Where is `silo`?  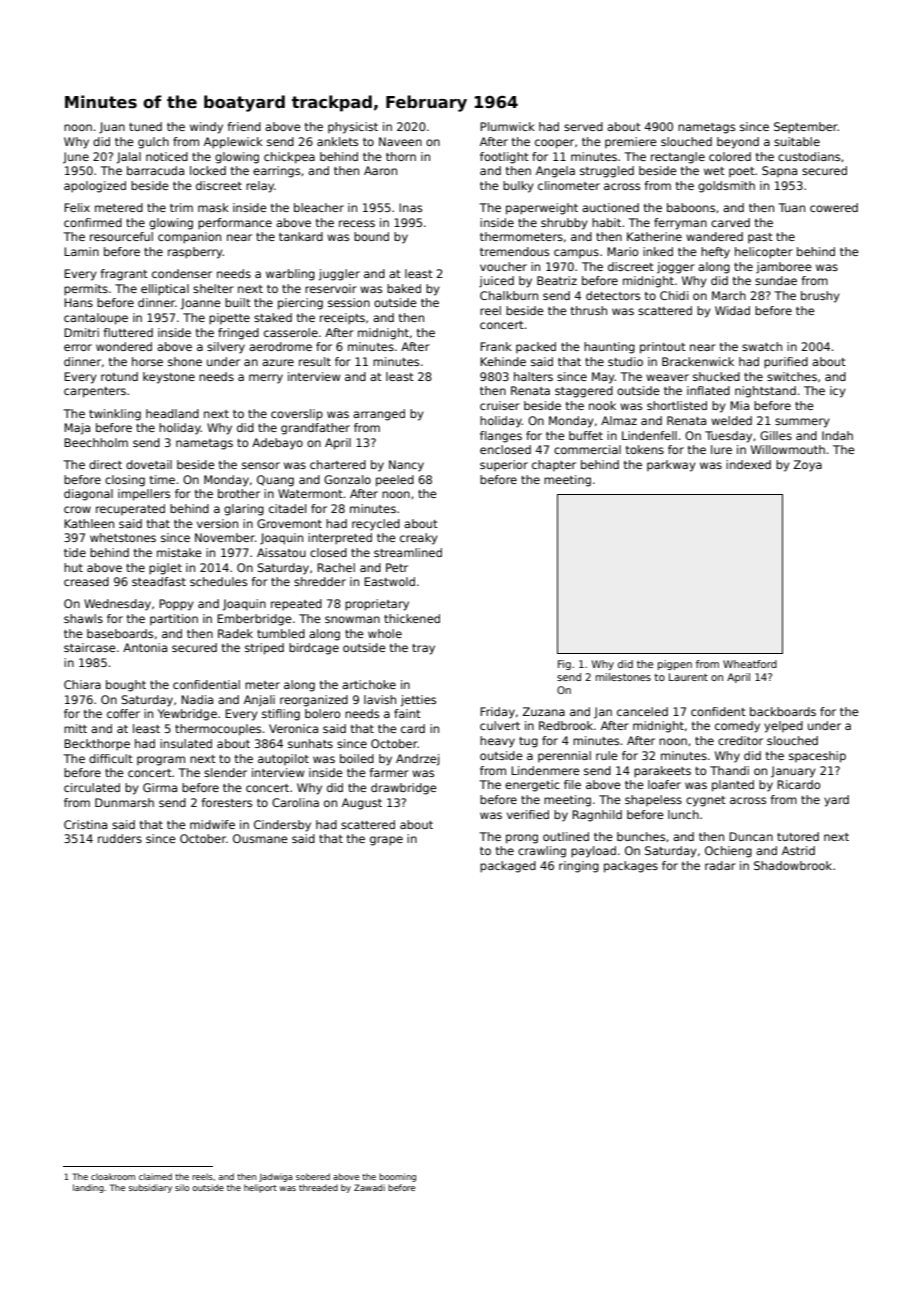
silo is located at coordinates (182, 1187).
